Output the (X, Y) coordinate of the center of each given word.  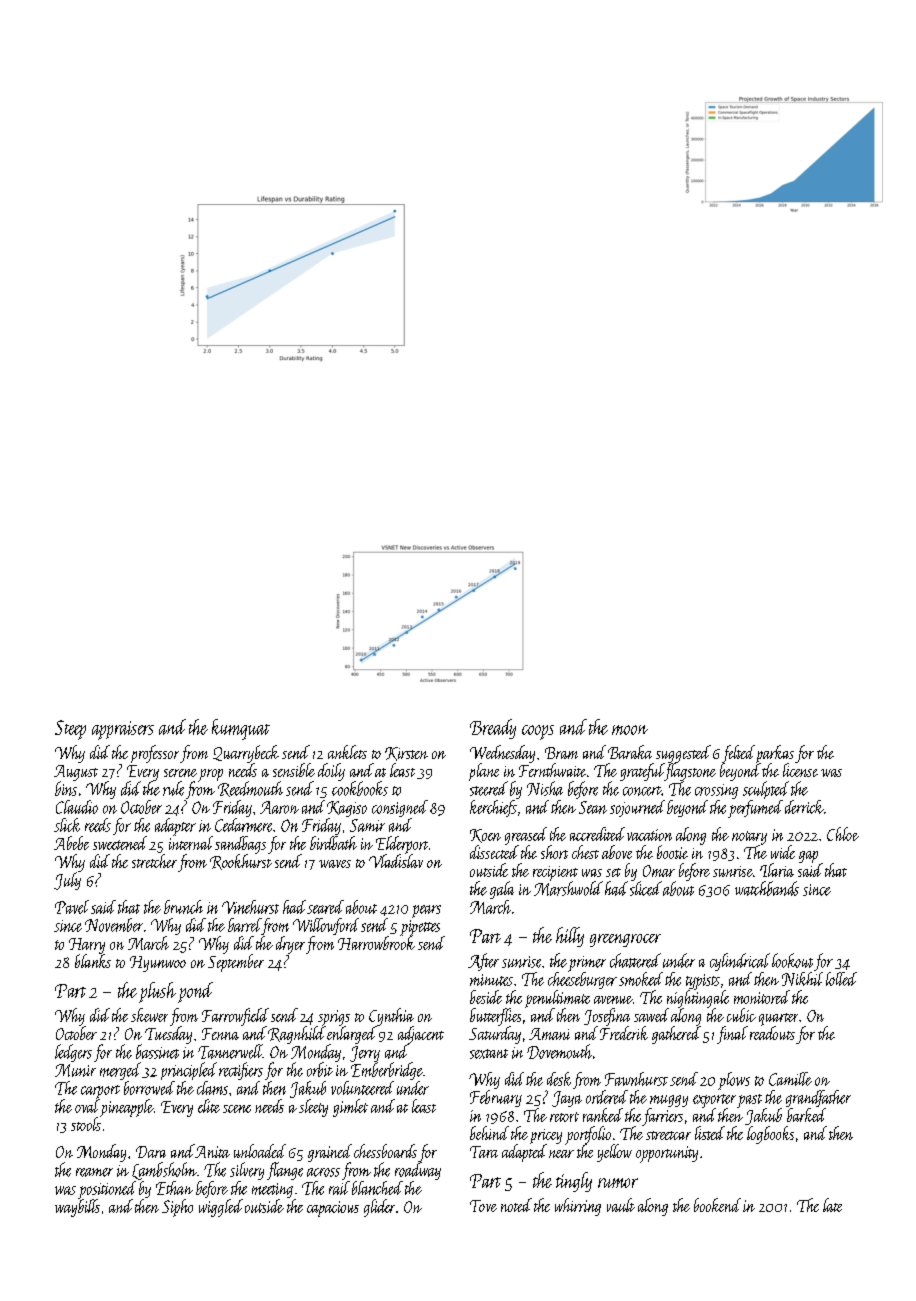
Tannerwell (230, 1051)
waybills (77, 1208)
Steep (70, 730)
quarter (778, 1019)
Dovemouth (559, 1051)
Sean (593, 807)
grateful (642, 772)
